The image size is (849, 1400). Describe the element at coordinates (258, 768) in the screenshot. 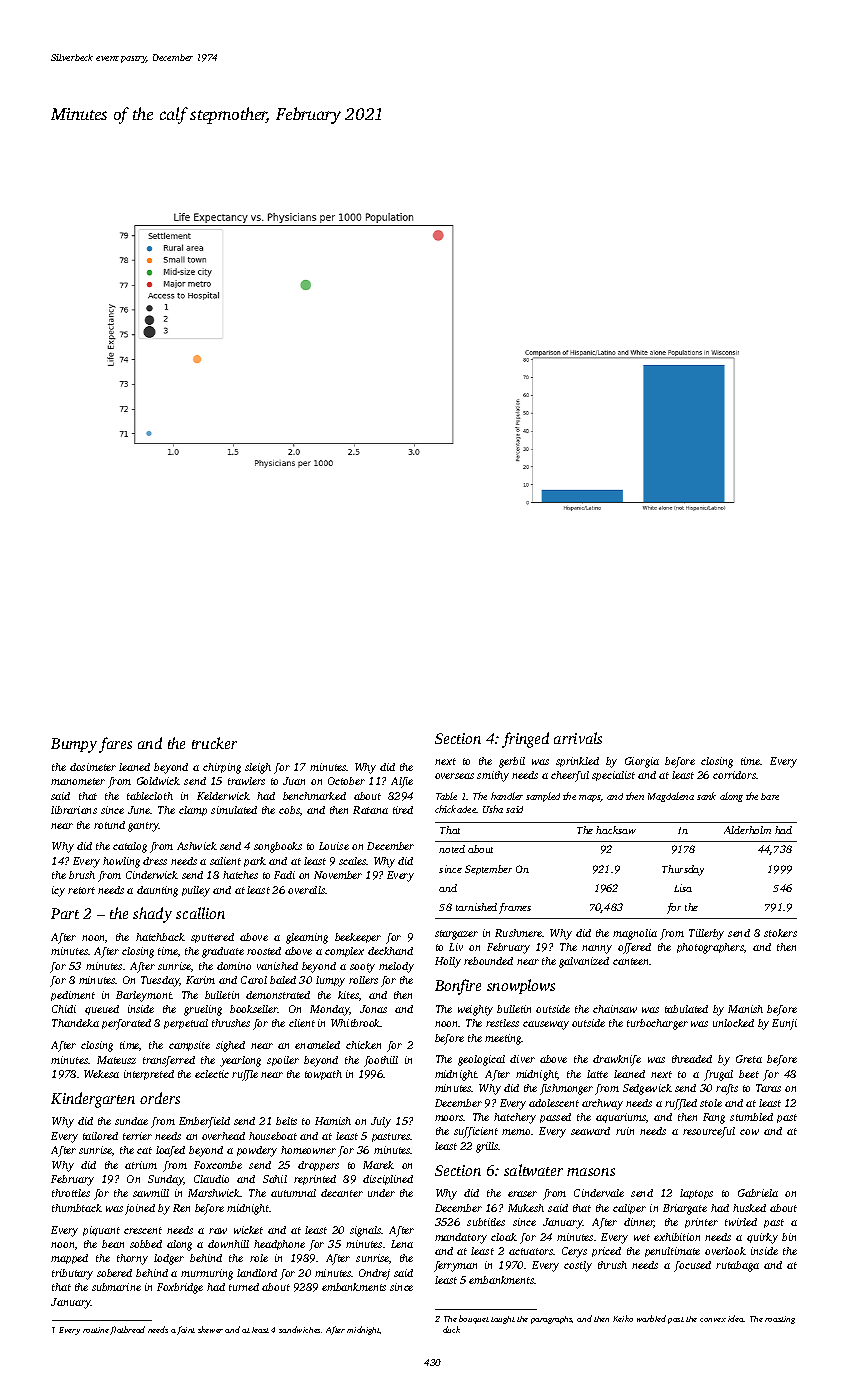

I see `sleigh` at that location.
